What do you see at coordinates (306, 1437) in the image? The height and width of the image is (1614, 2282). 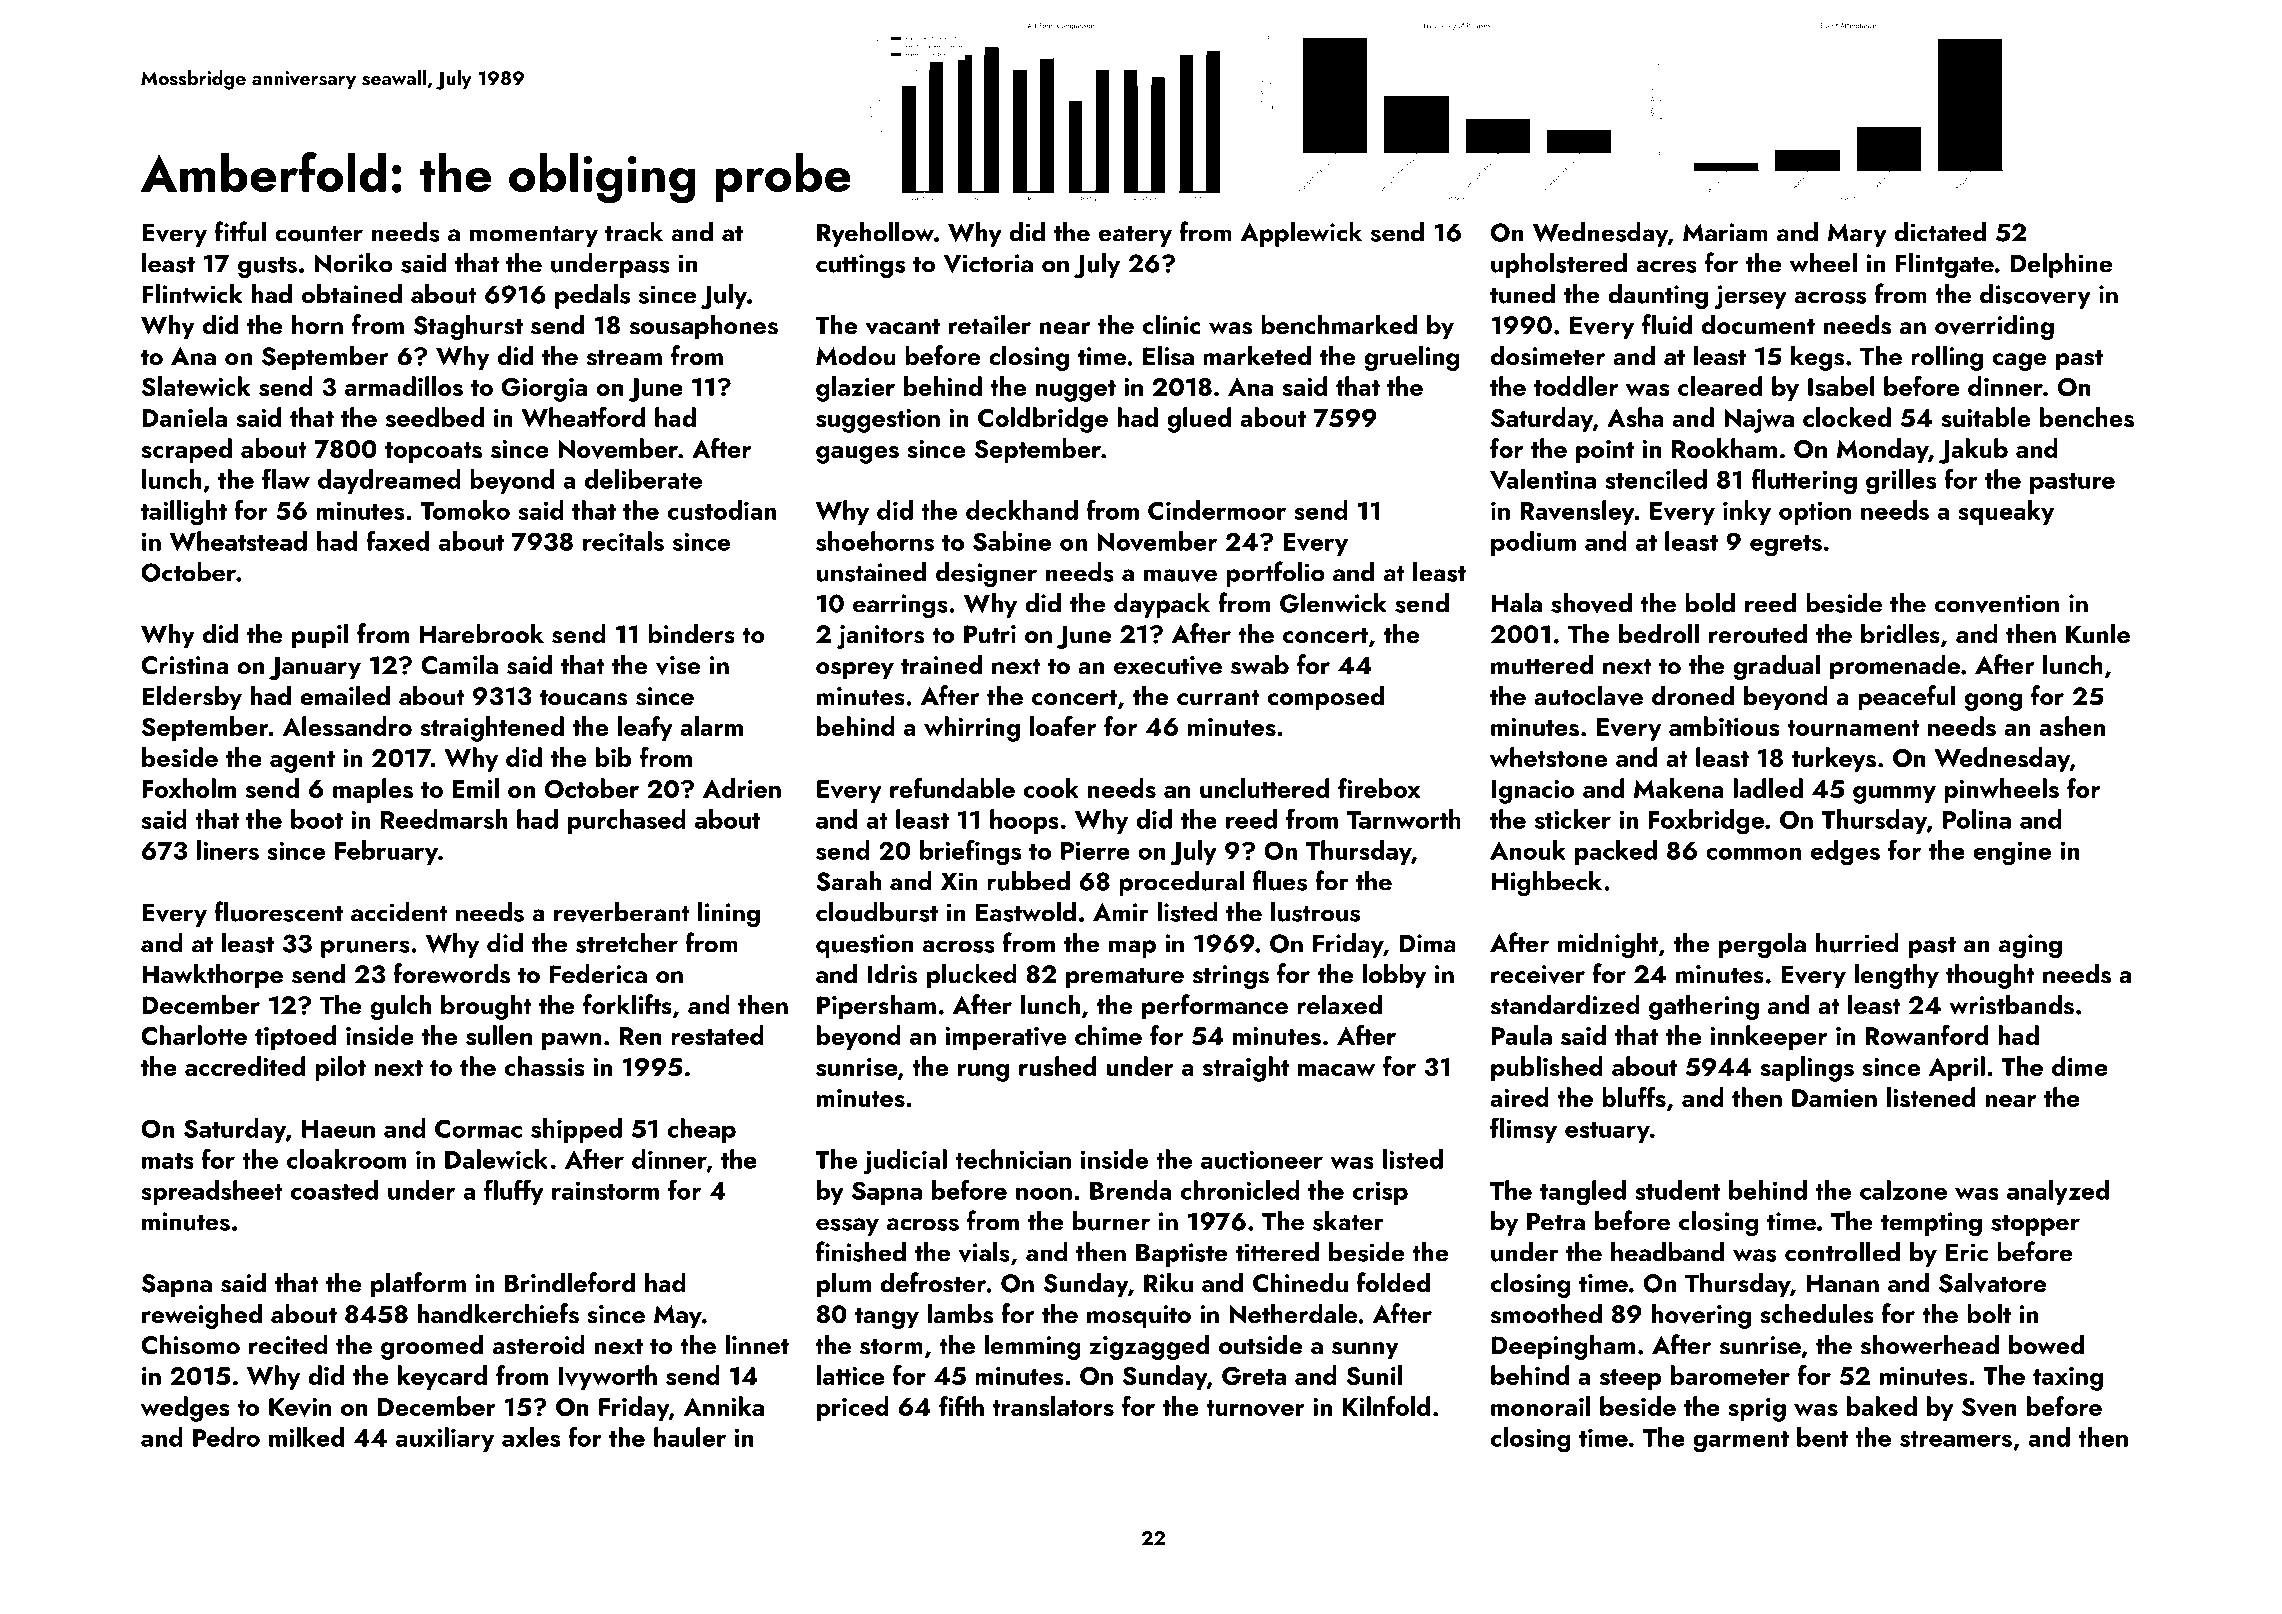 I see `milked` at bounding box center [306, 1437].
